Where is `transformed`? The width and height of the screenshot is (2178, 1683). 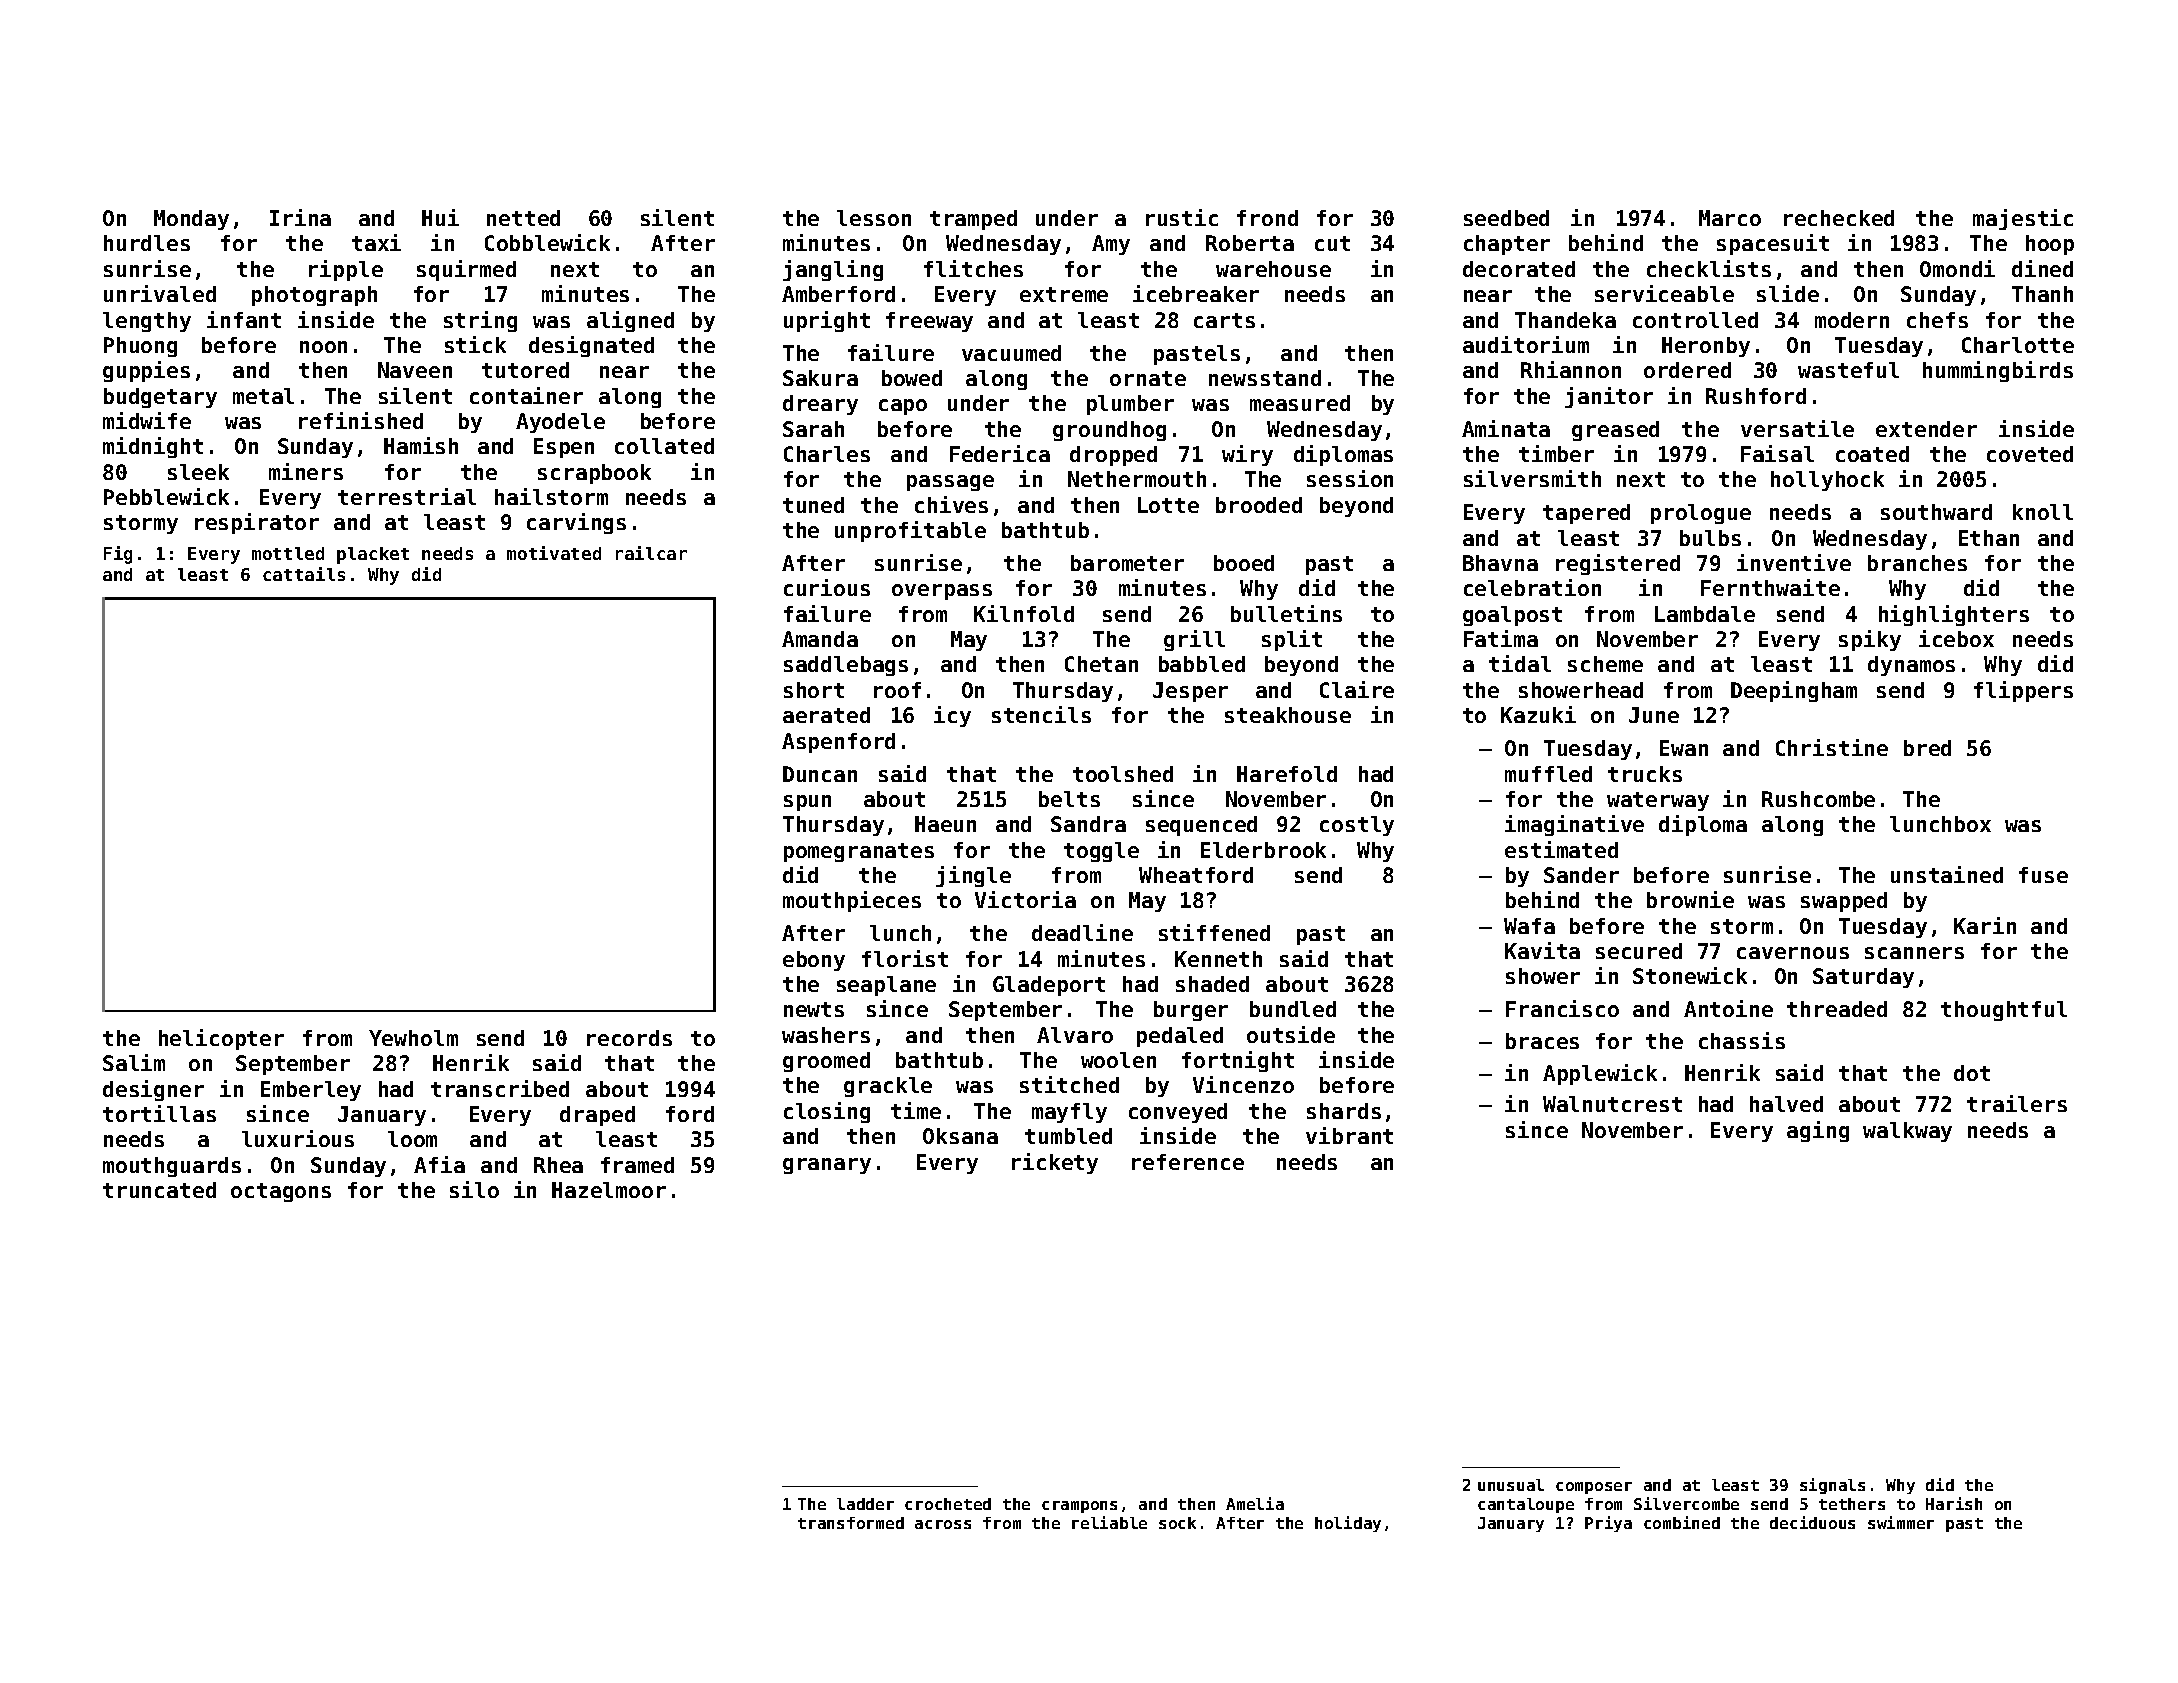 transformed is located at coordinates (851, 1523).
